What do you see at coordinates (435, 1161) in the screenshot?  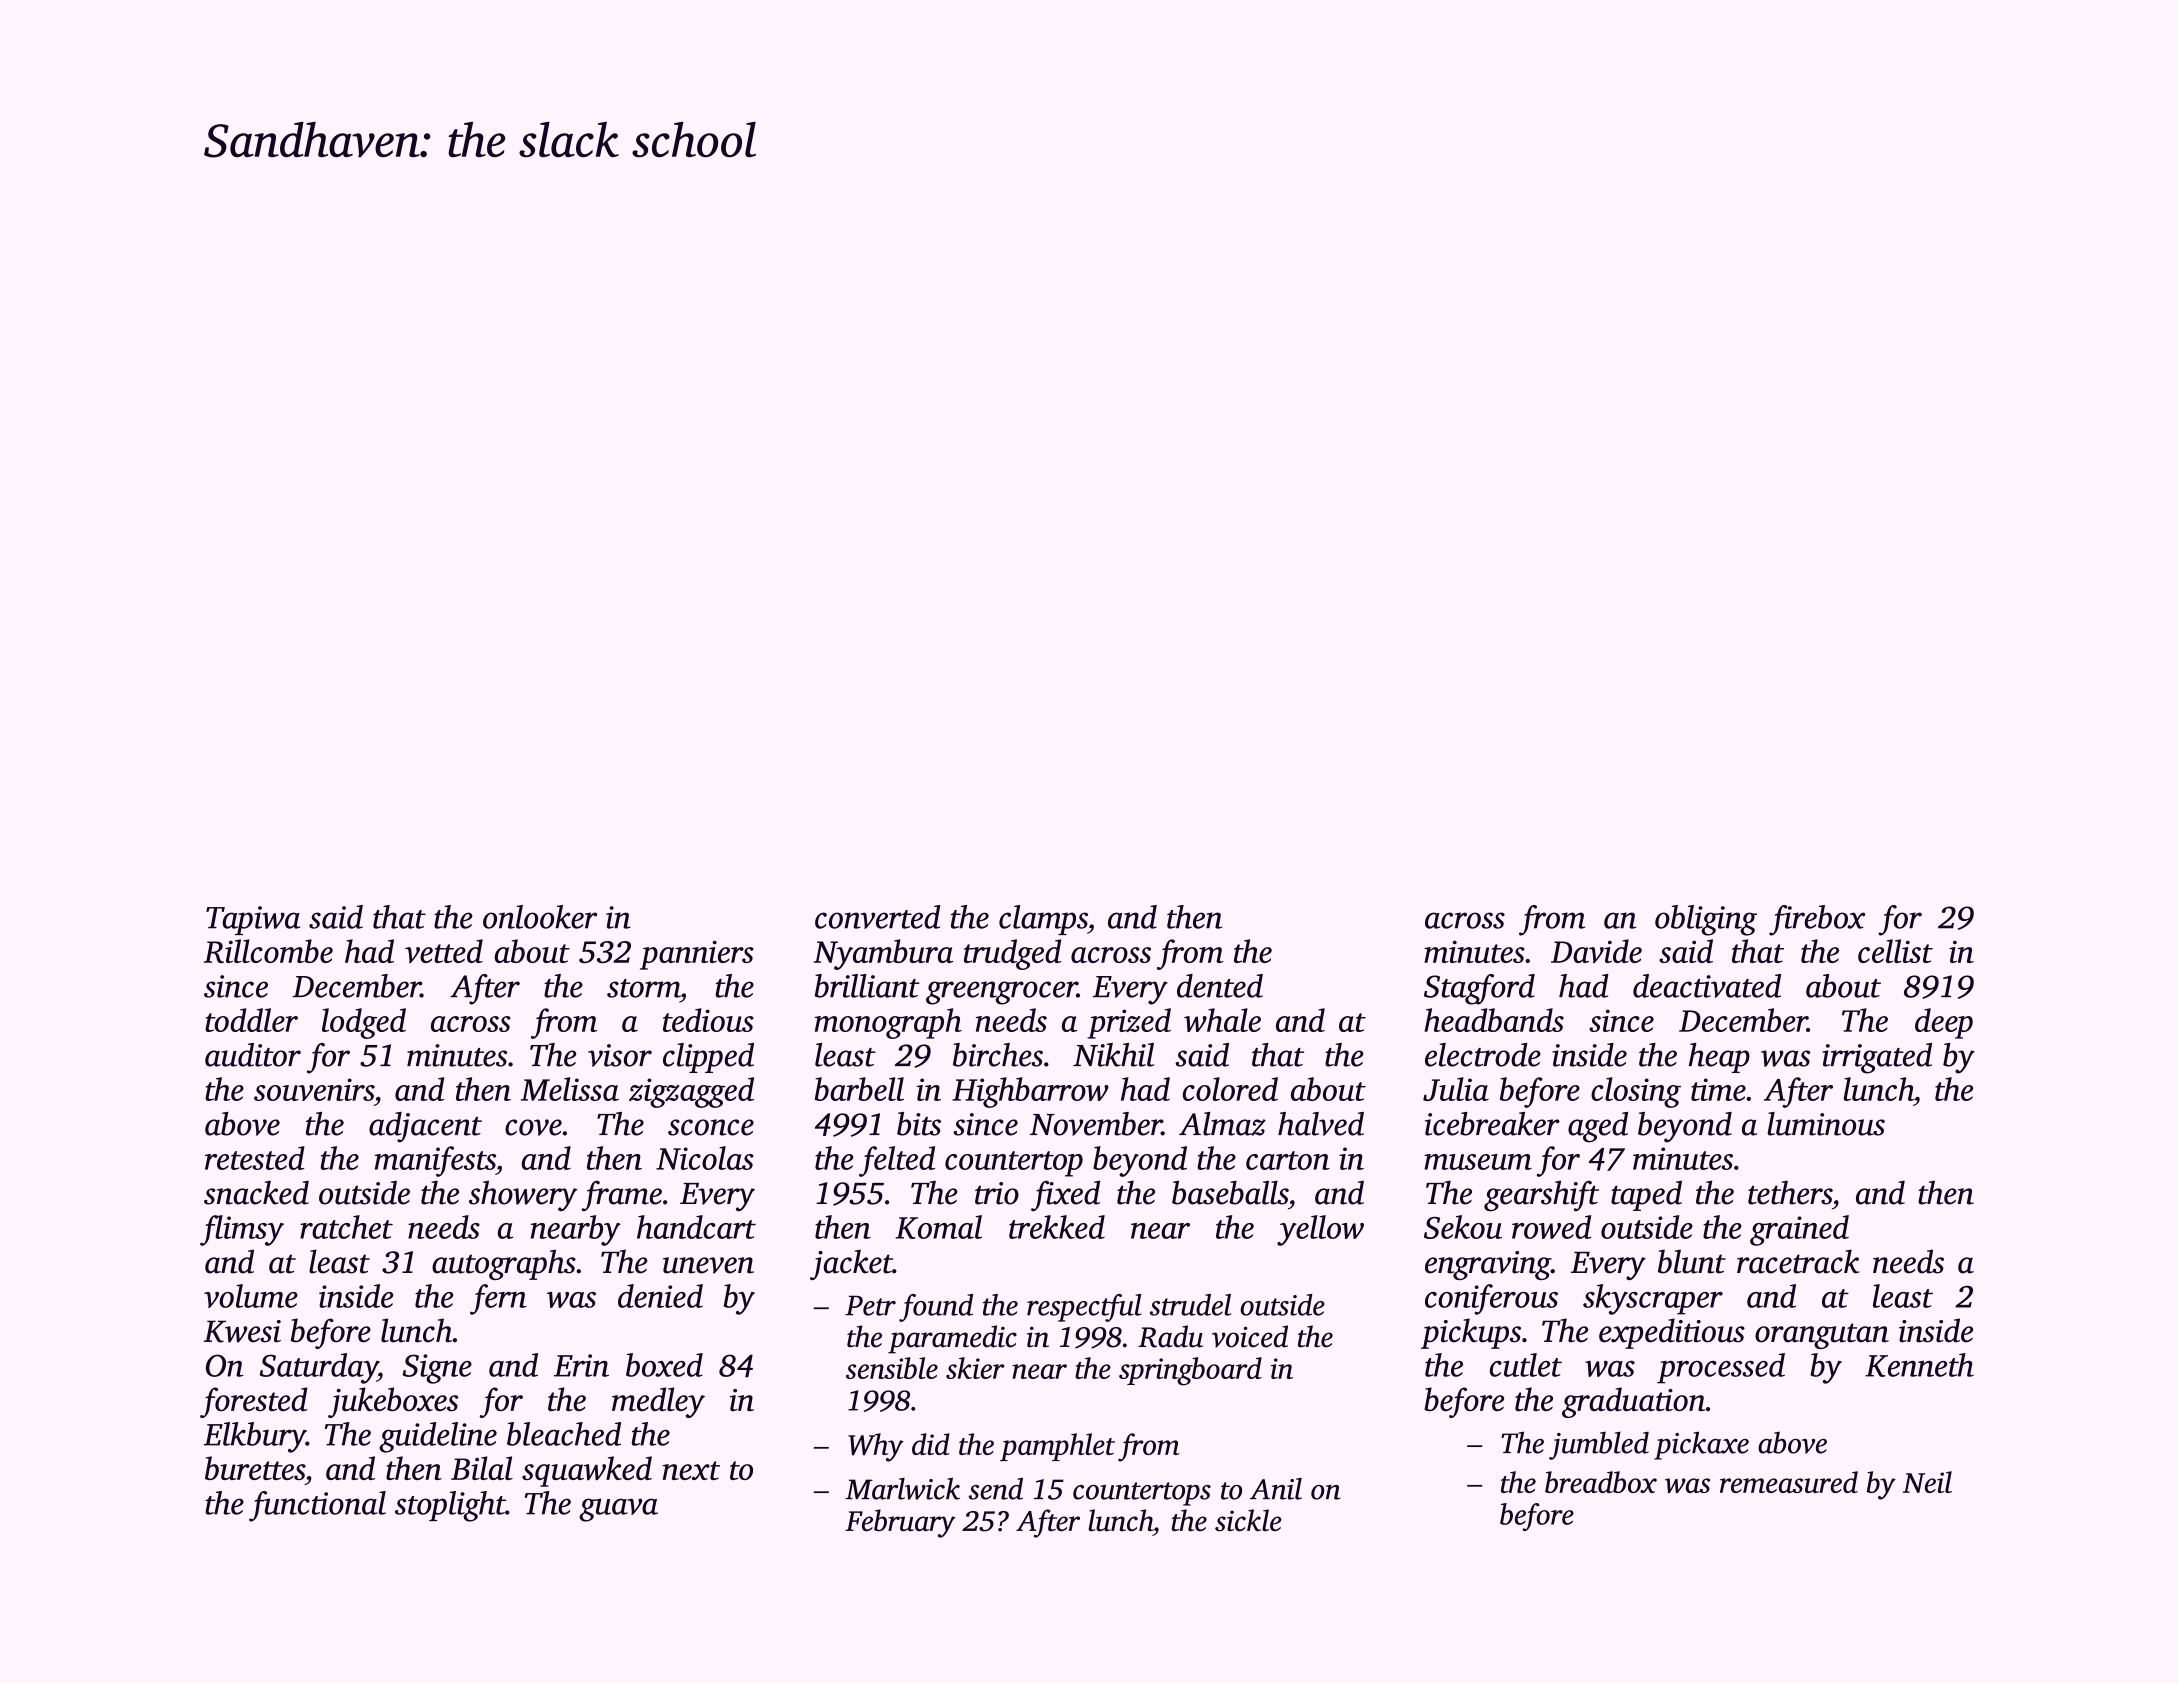 I see `manifests` at bounding box center [435, 1161].
